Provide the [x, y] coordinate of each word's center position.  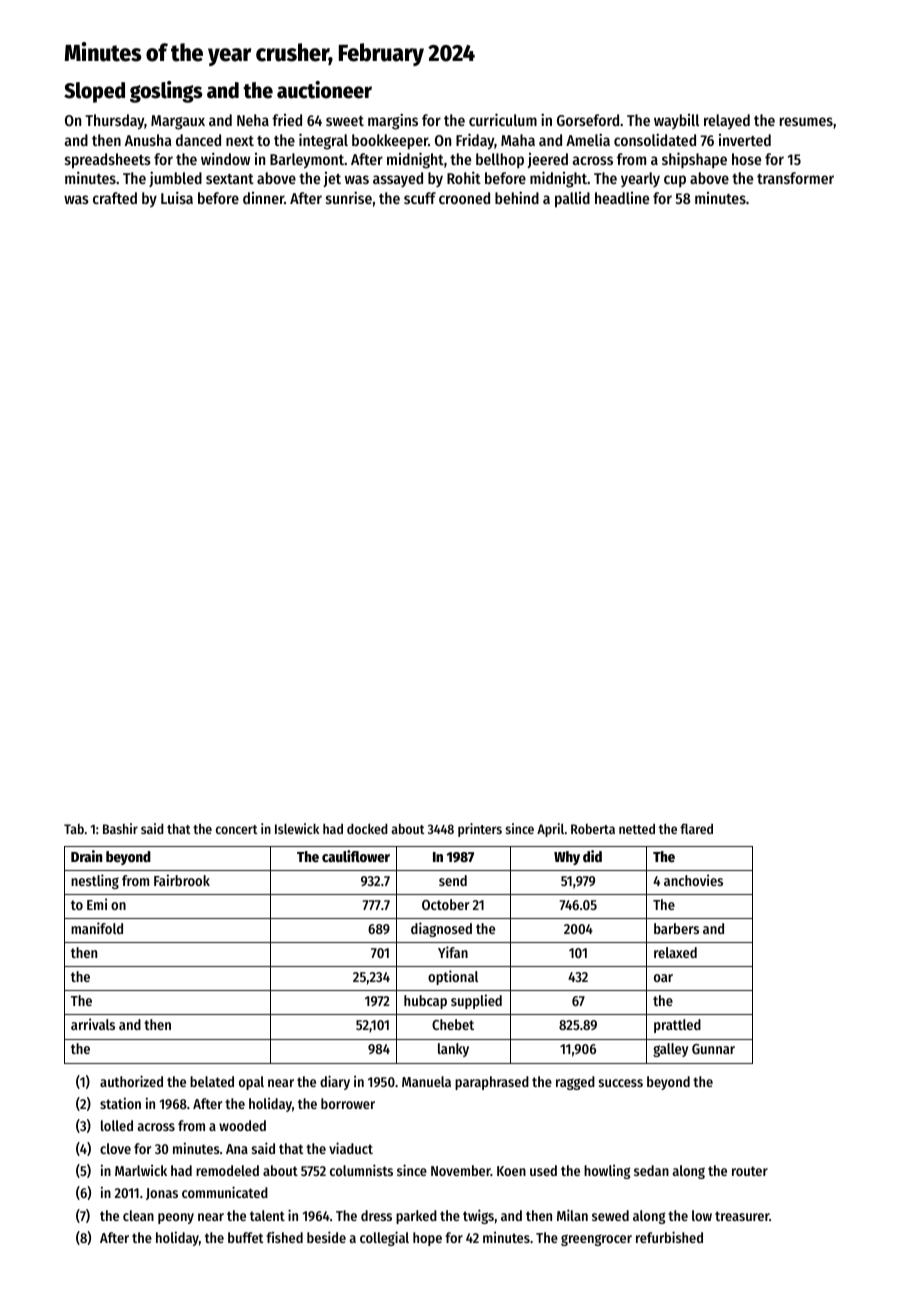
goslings [166, 92]
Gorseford [588, 120]
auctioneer [324, 90]
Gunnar [713, 1049]
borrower [348, 1103]
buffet [245, 1237]
